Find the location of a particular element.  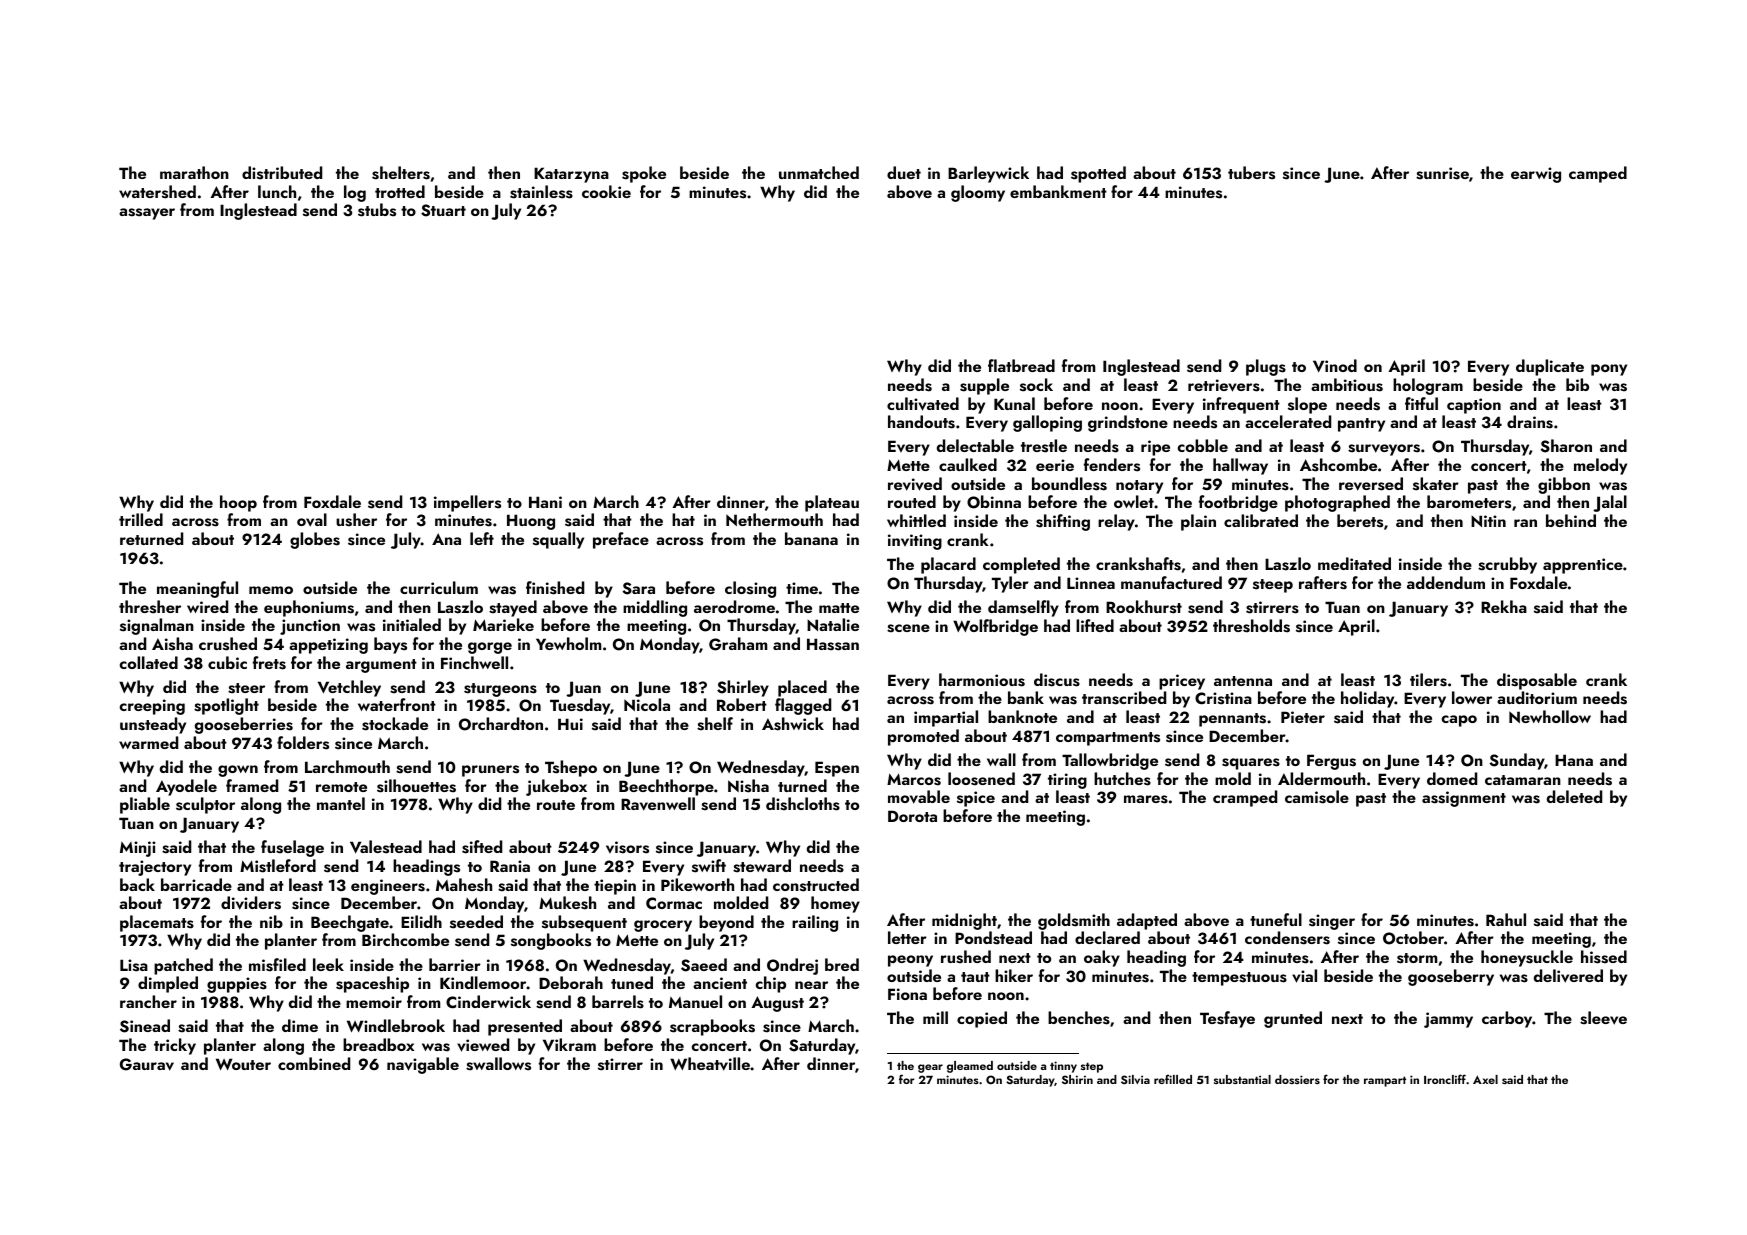

navigable is located at coordinates (423, 1065).
